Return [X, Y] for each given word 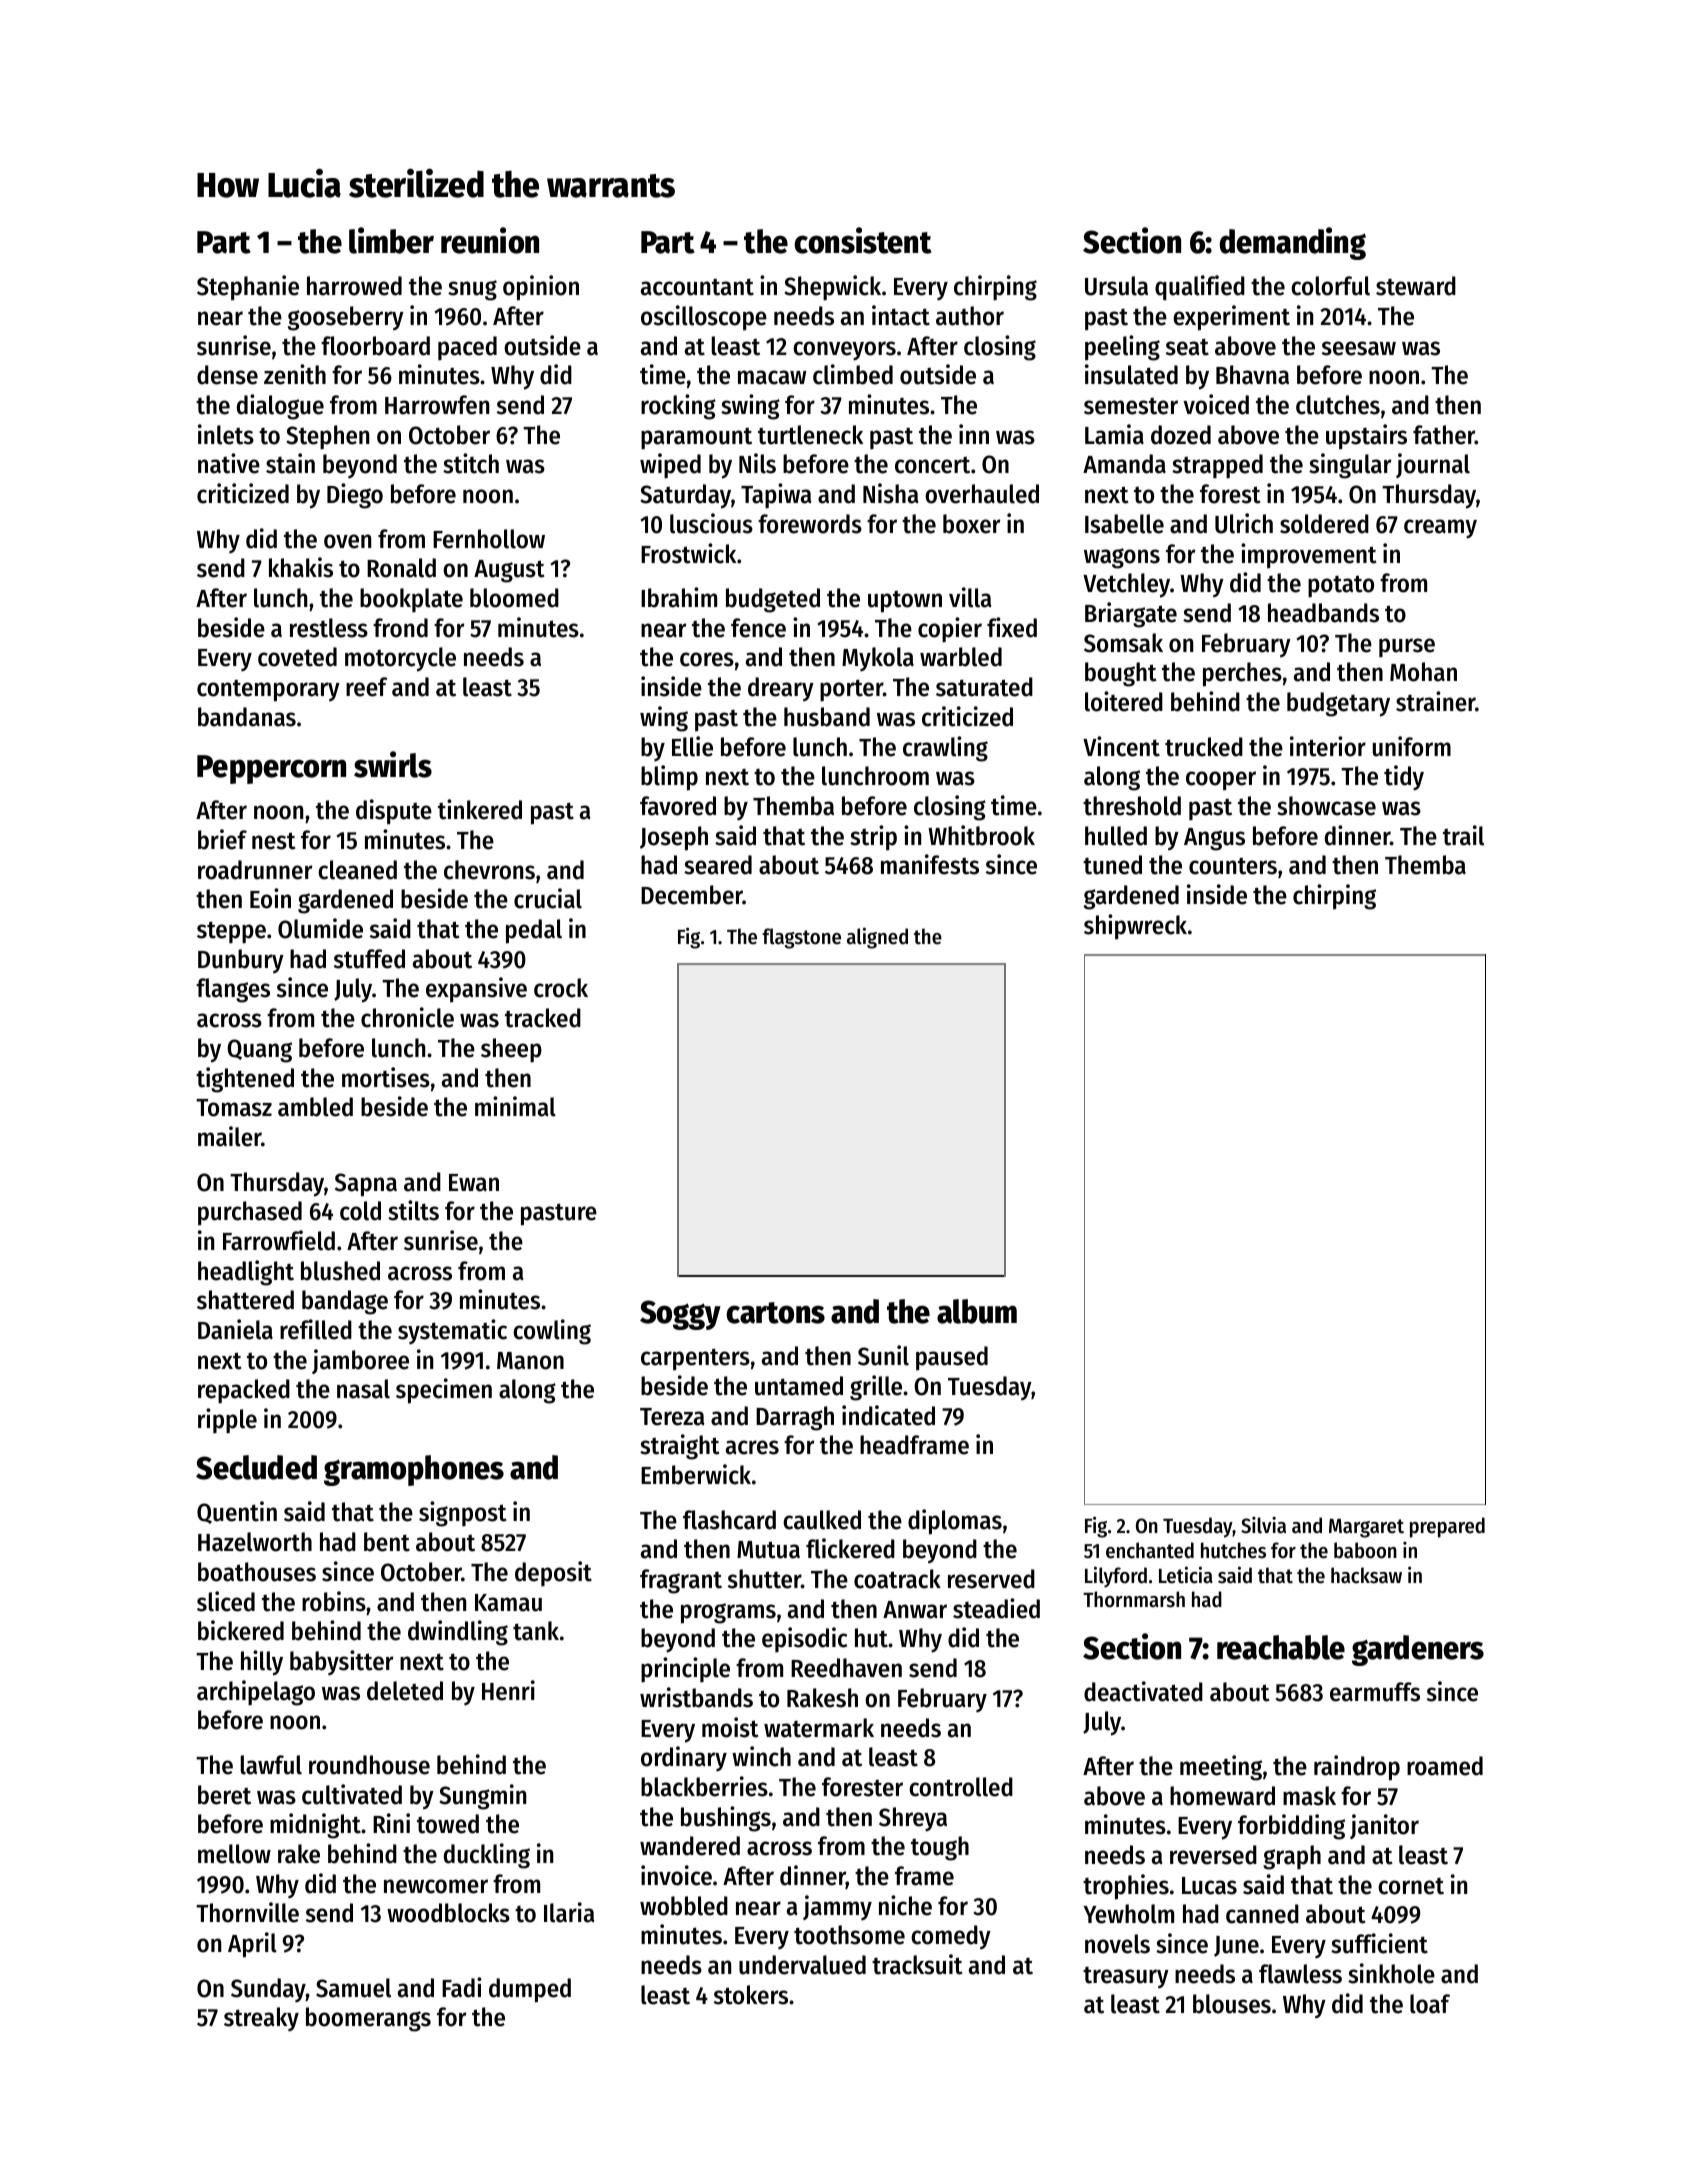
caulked [822, 1520]
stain [290, 463]
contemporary [268, 691]
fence [758, 628]
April [252, 1945]
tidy [1404, 778]
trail [1463, 835]
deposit [553, 1574]
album [977, 1311]
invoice [676, 1875]
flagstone [801, 938]
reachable [1281, 1647]
